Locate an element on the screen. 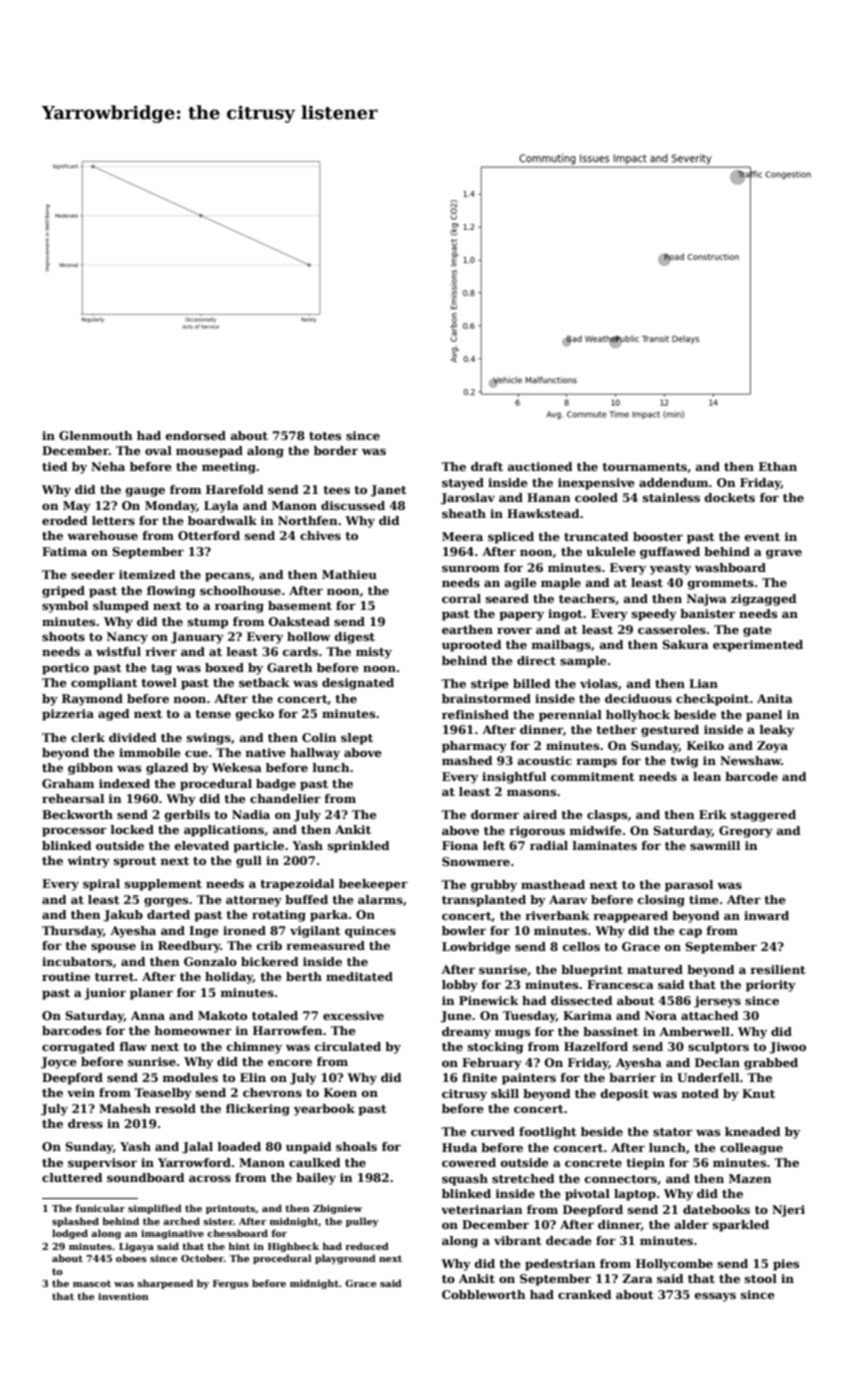  auctioned is located at coordinates (540, 466).
